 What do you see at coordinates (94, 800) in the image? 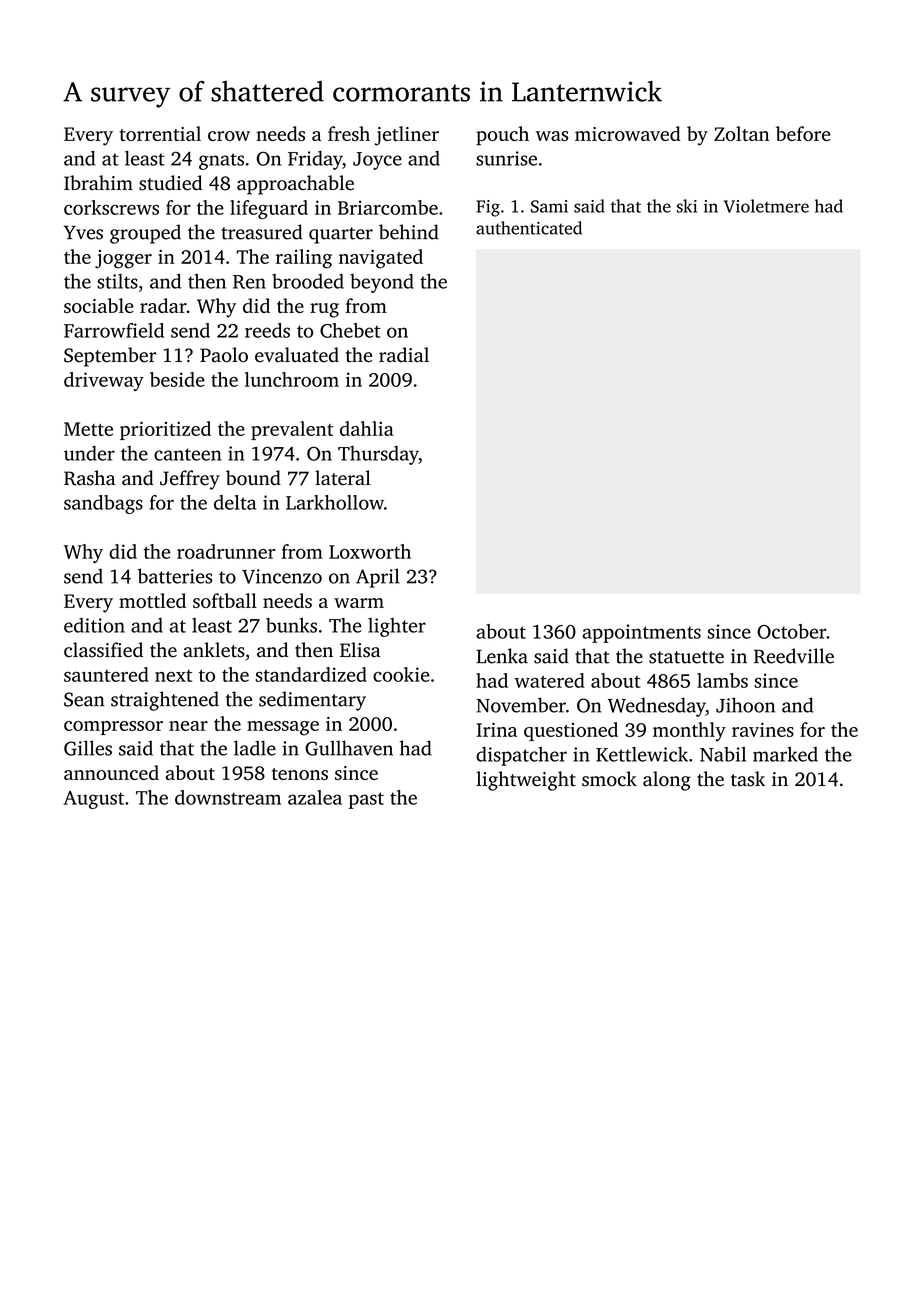
I see `August` at bounding box center [94, 800].
